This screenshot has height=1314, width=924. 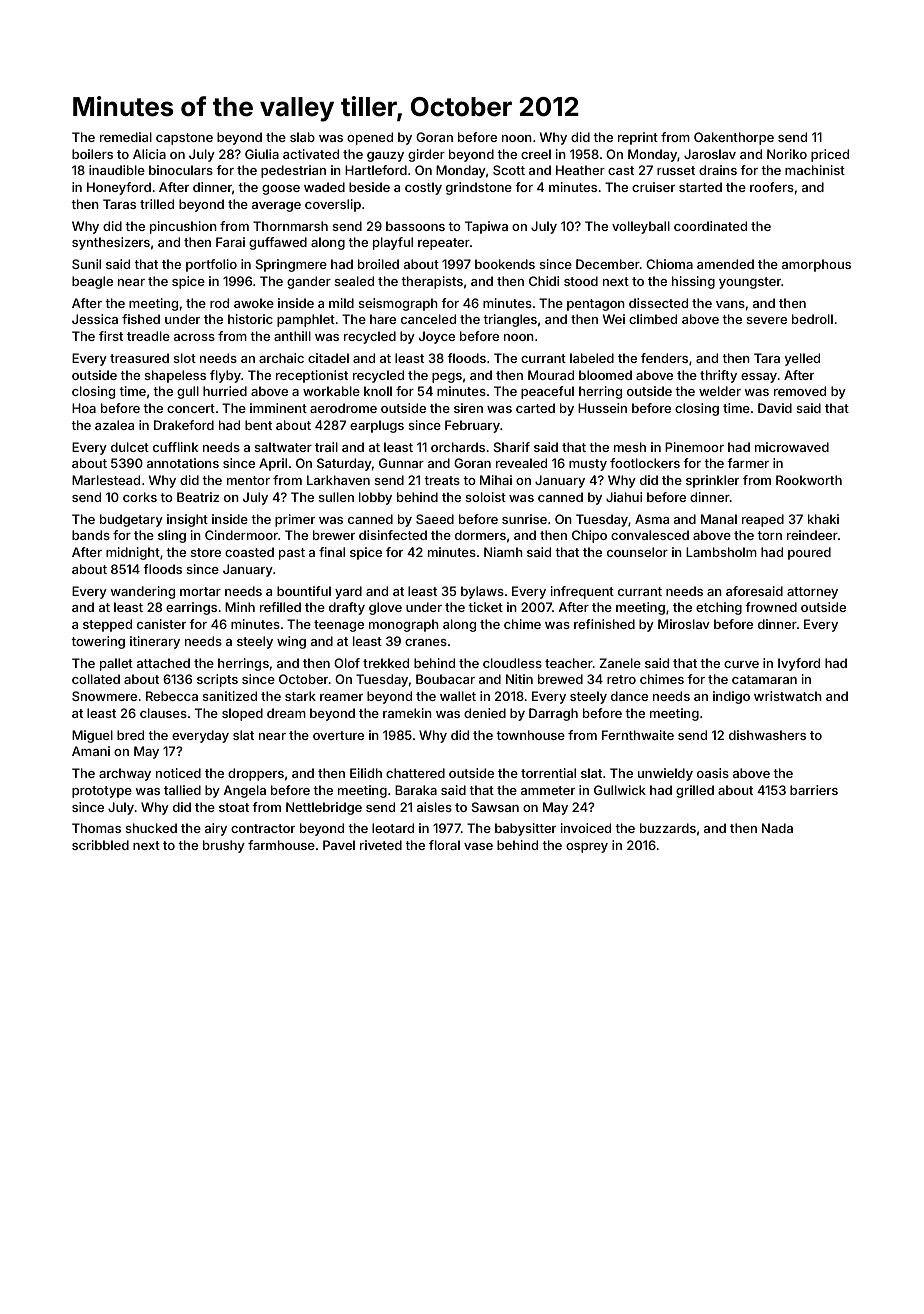 I want to click on Oakenthorpe, so click(x=734, y=138).
